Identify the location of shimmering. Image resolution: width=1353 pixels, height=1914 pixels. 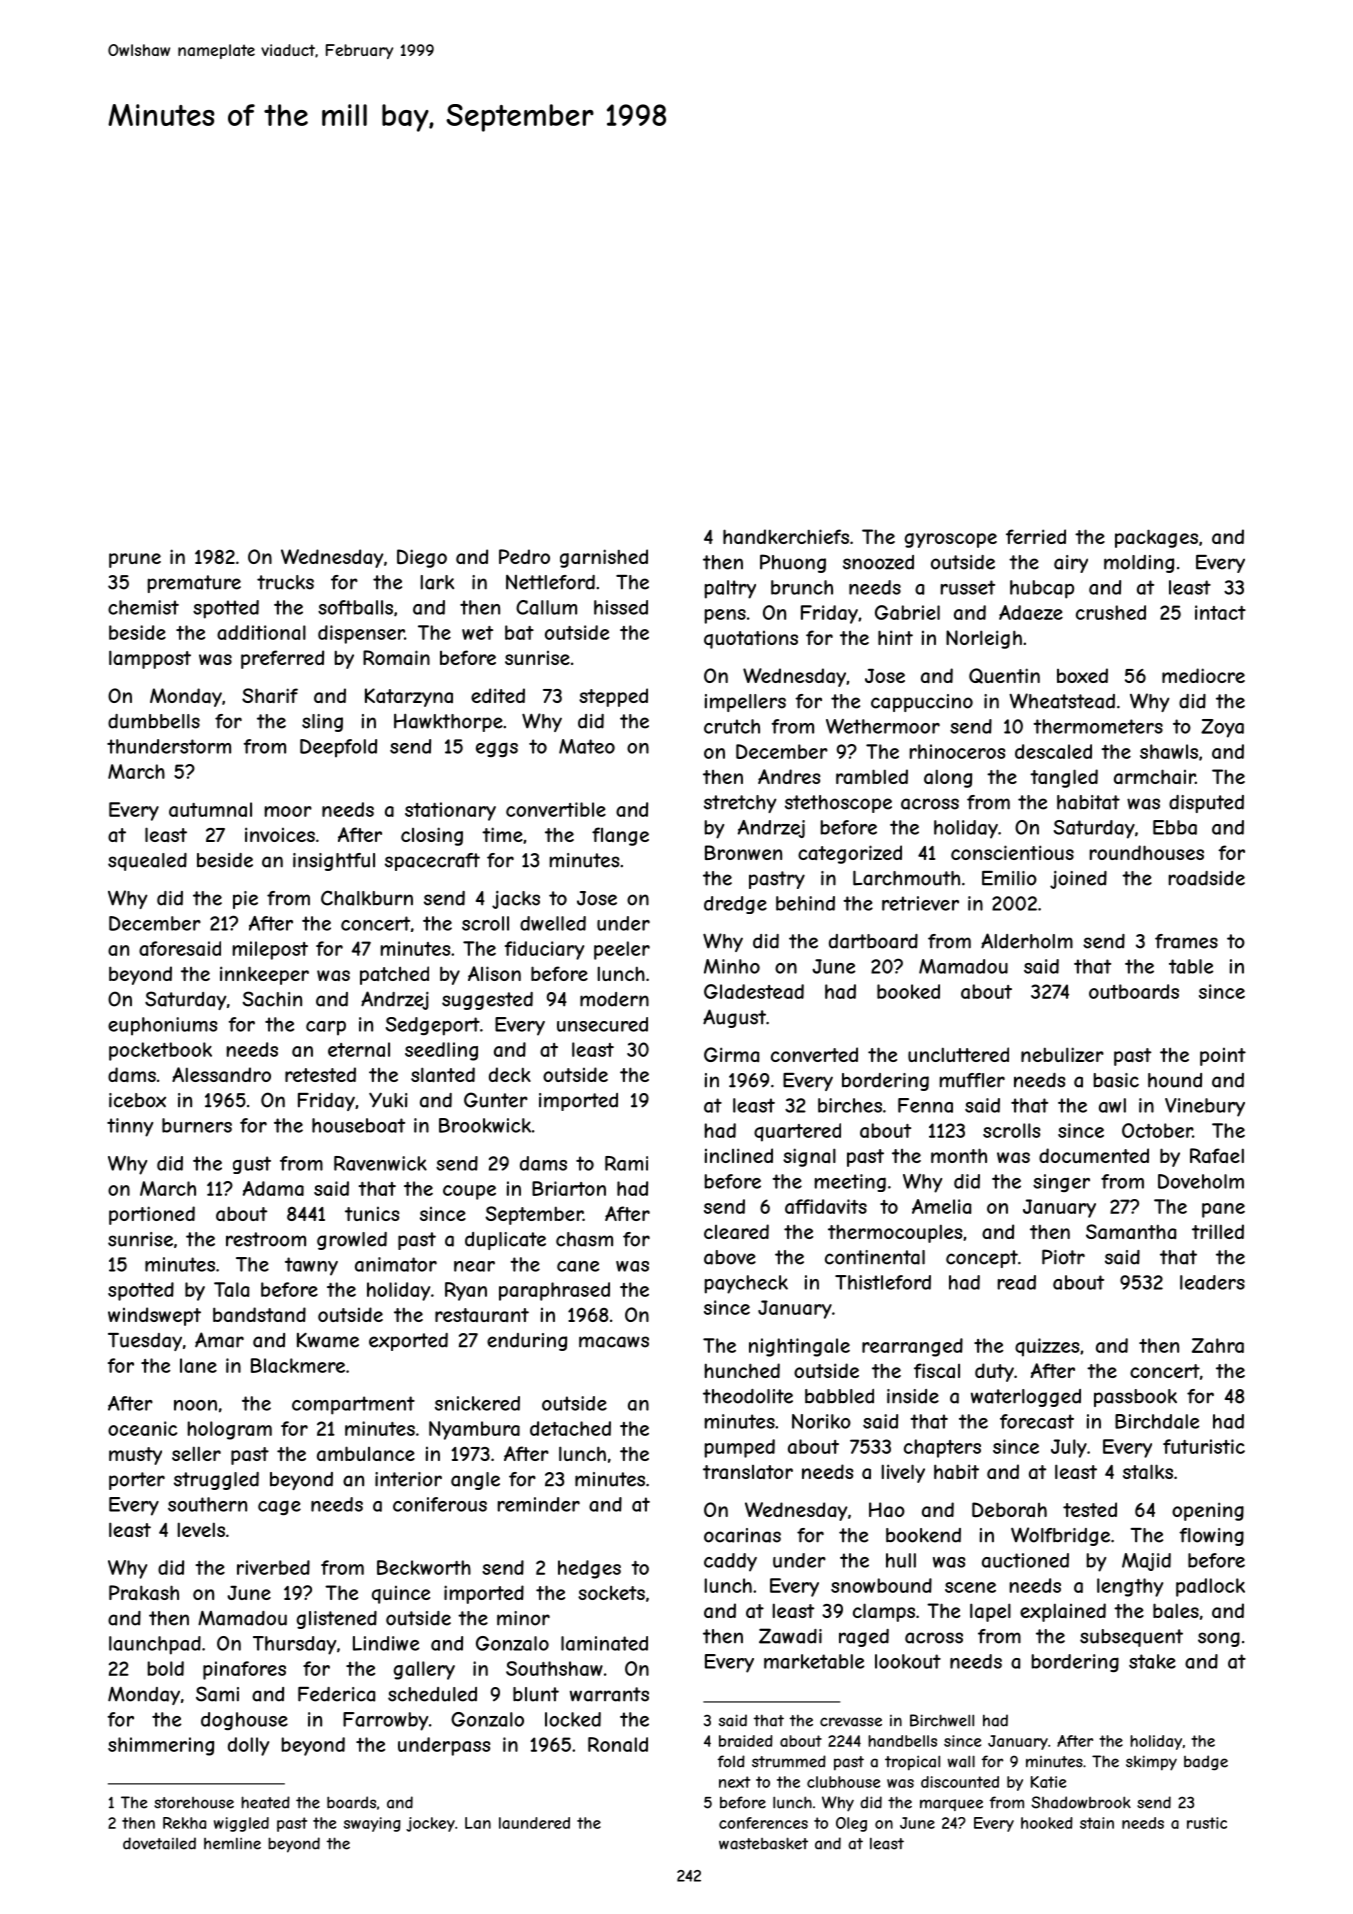
(161, 1746).
